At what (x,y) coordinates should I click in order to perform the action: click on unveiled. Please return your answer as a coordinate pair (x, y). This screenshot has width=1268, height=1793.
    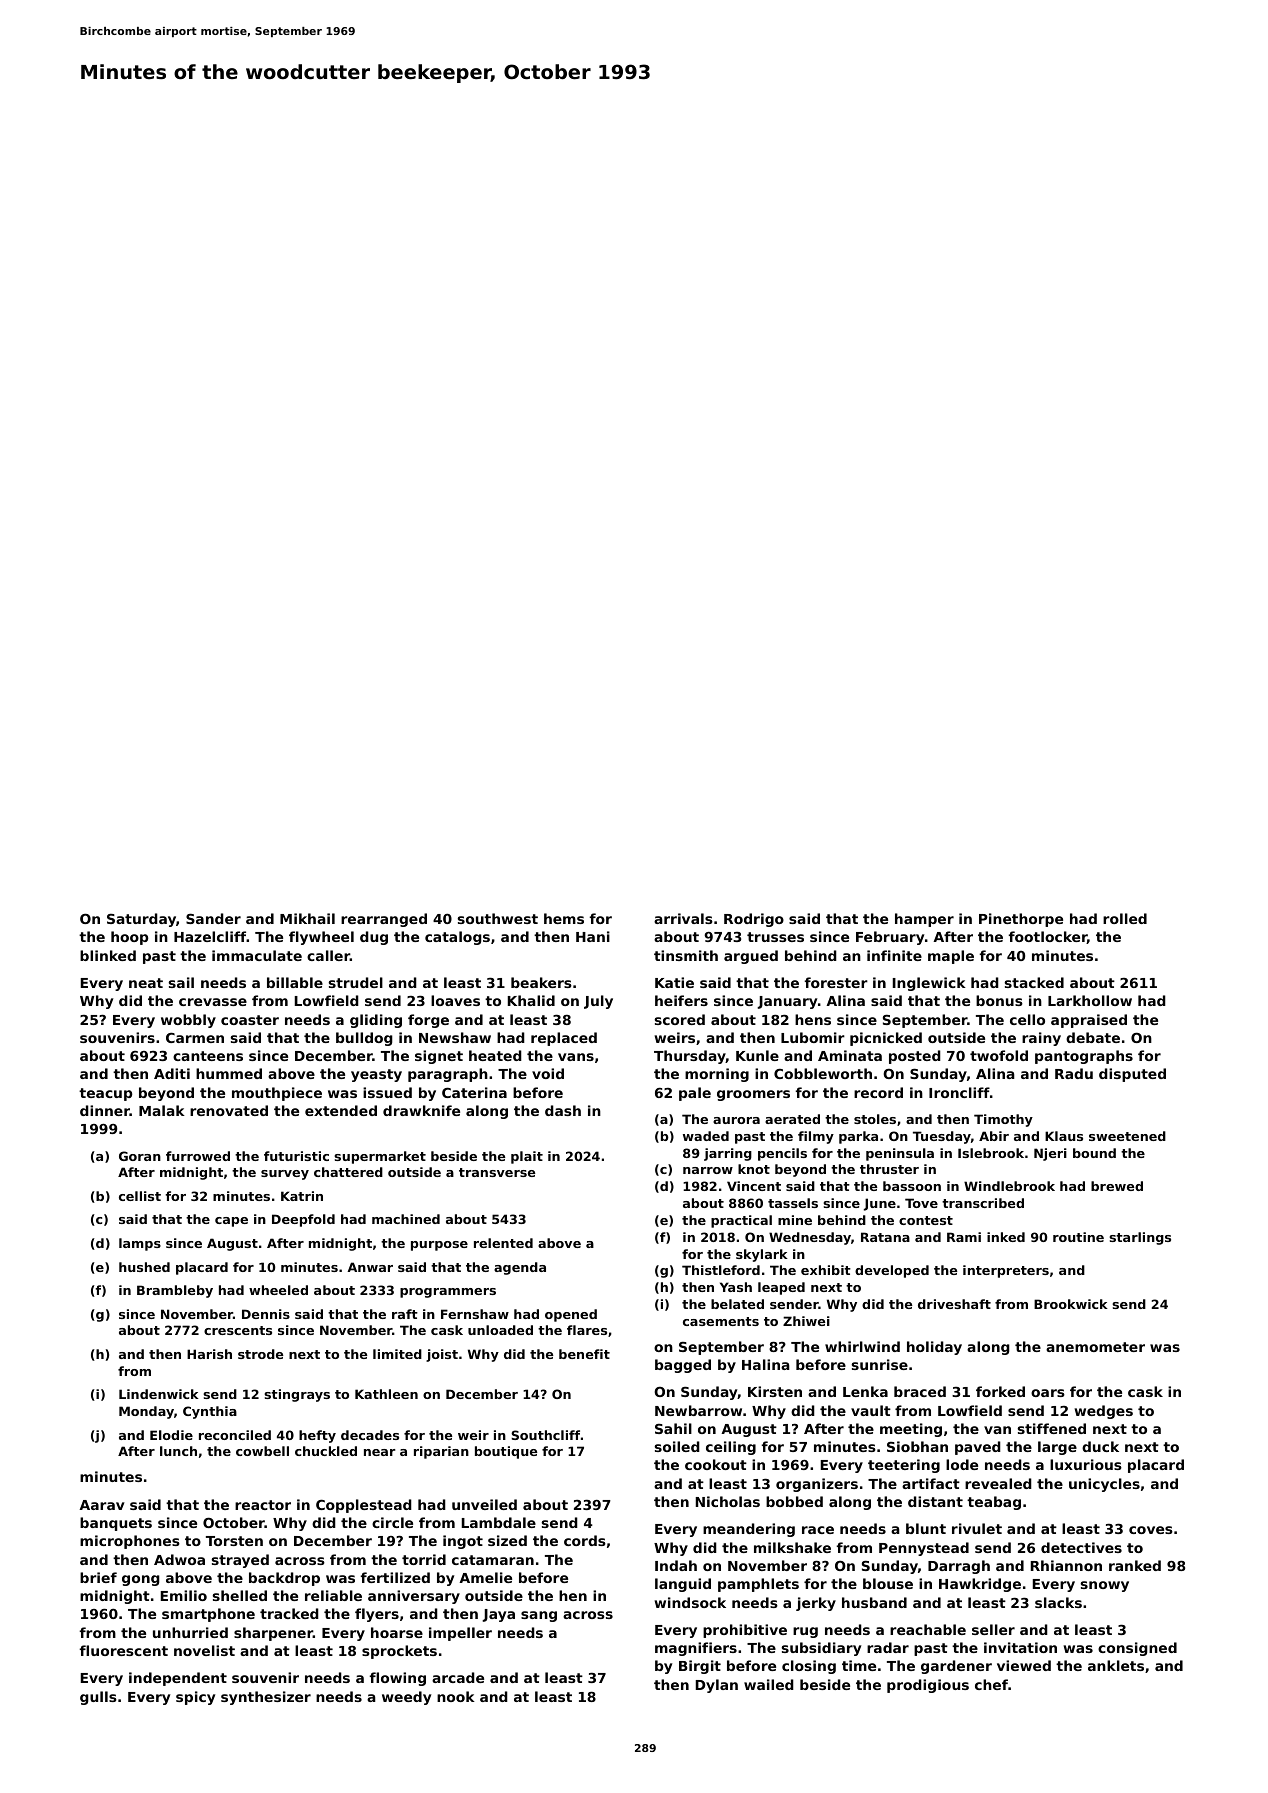
    Looking at the image, I should click on (484, 1504).
